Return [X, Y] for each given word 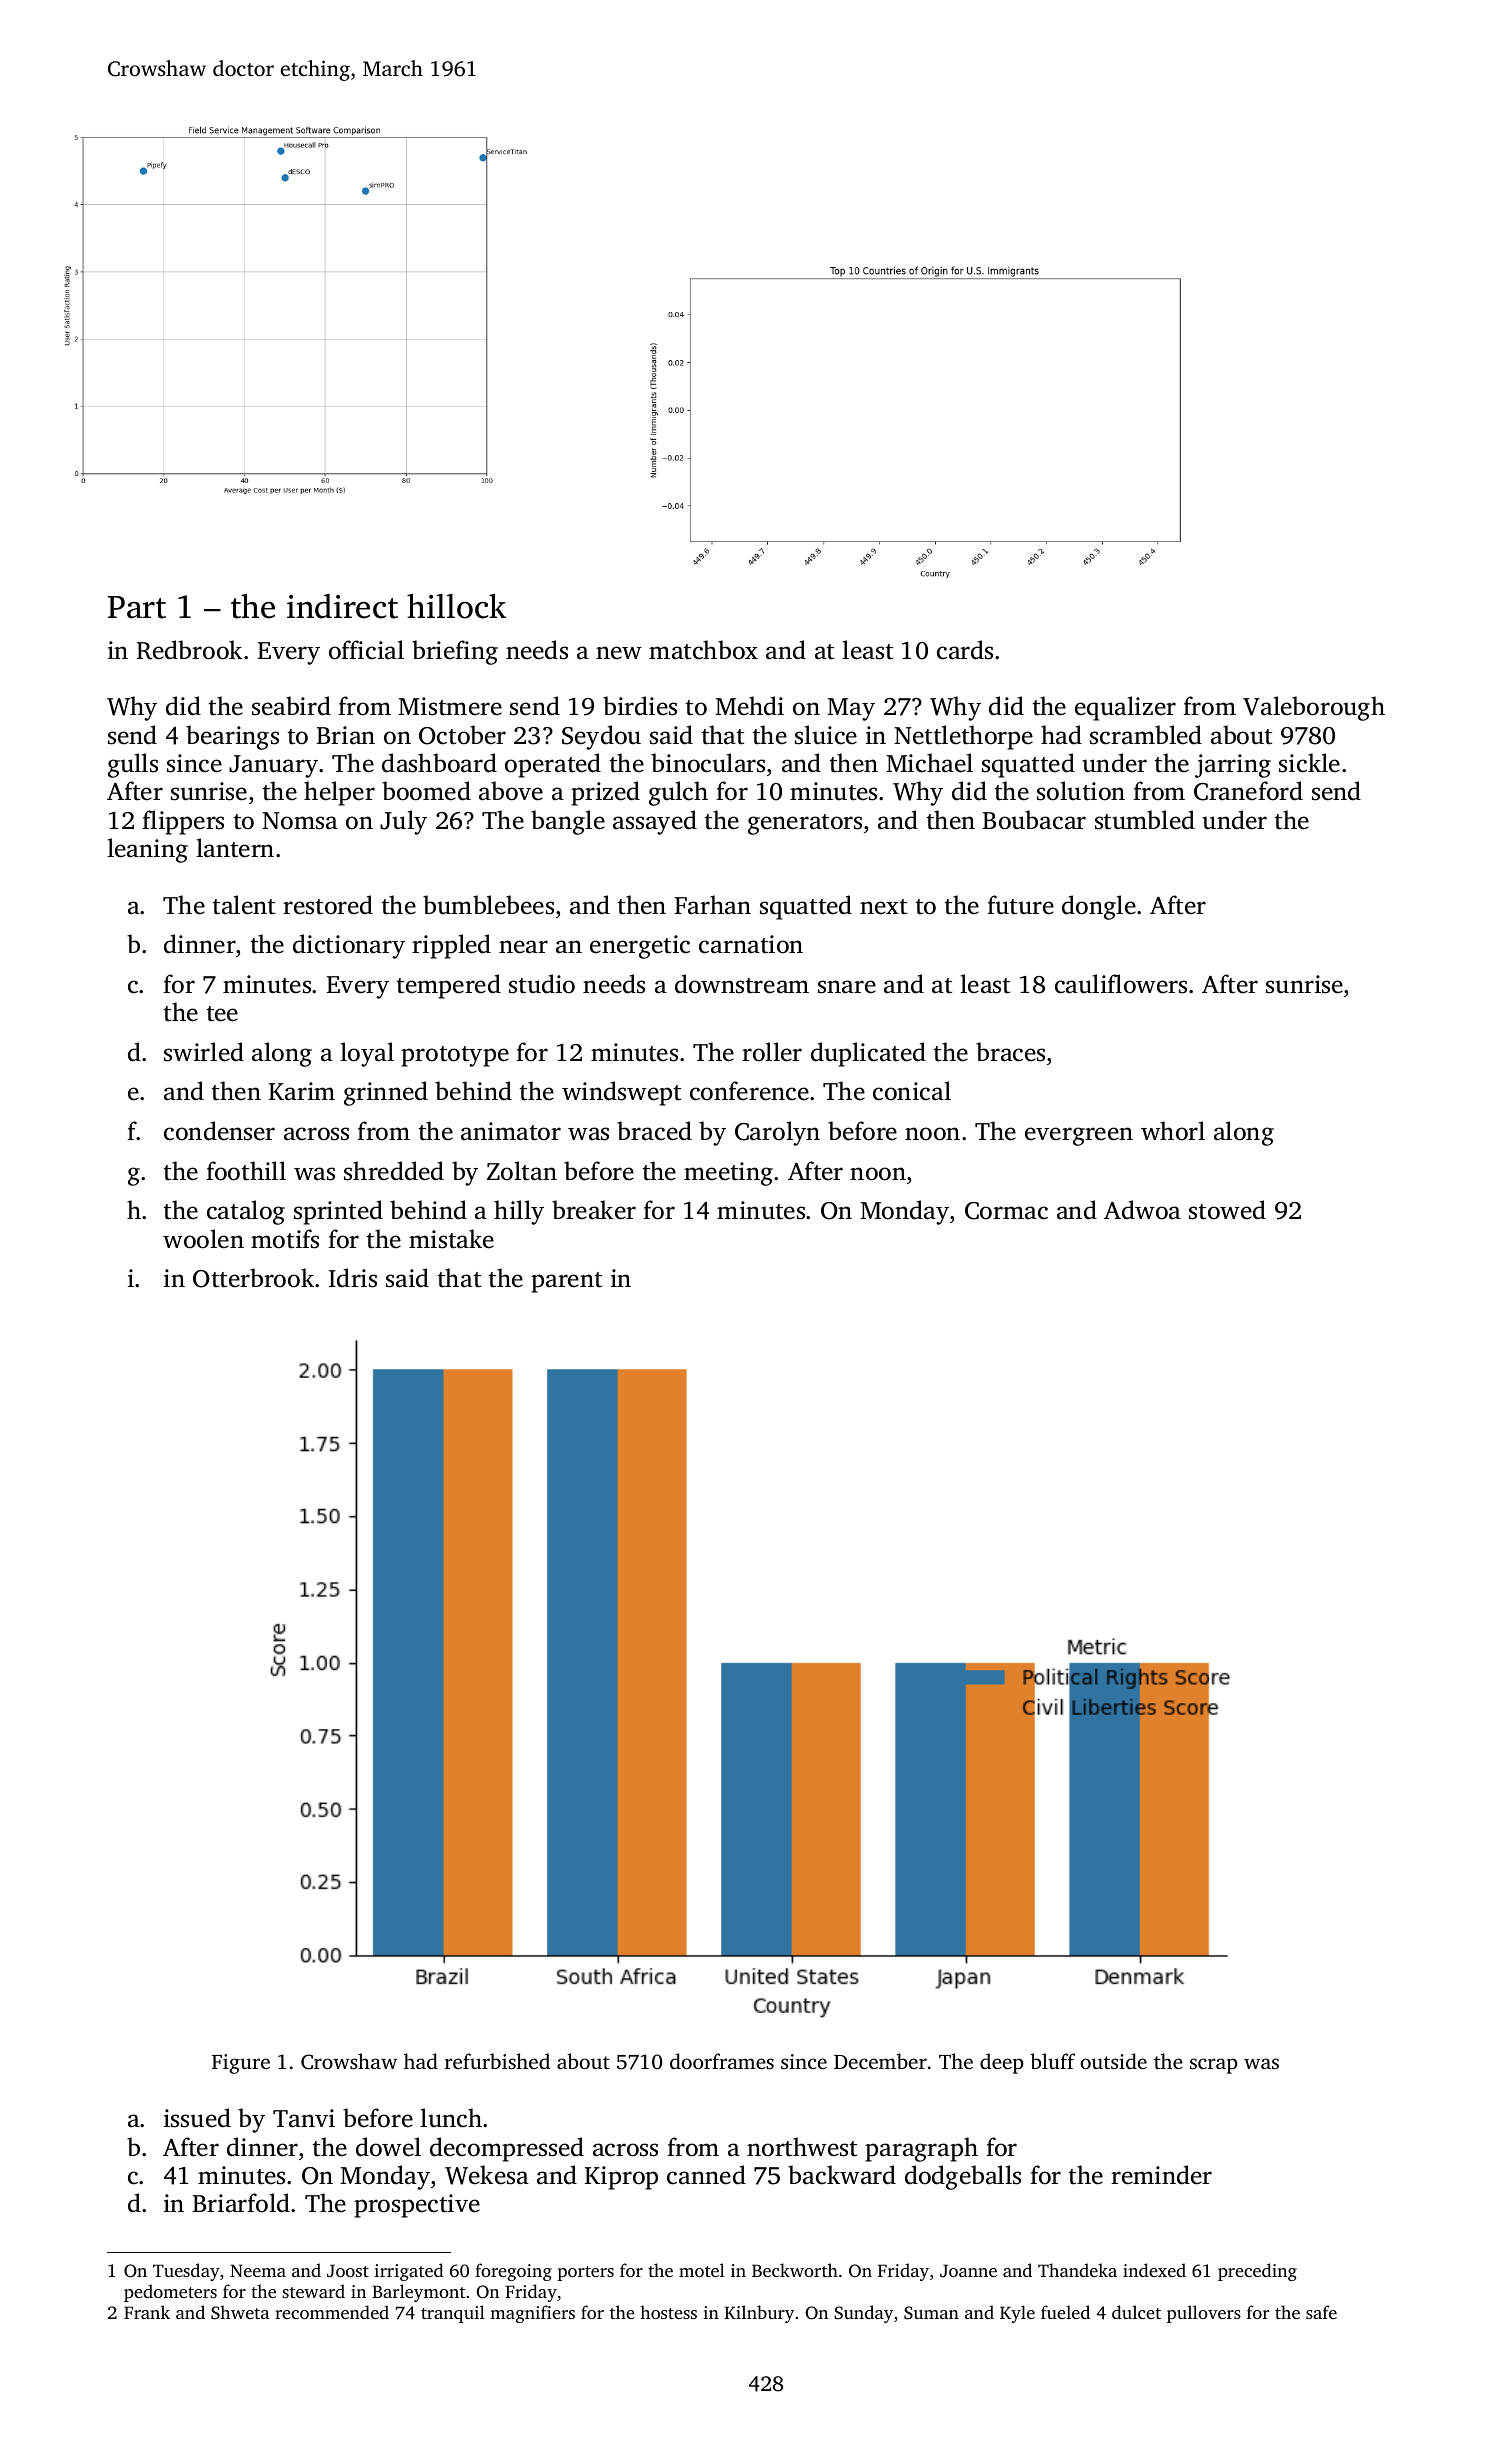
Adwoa [1142, 1210]
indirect [342, 606]
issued [197, 2118]
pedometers [170, 2293]
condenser [219, 1131]
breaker [594, 1210]
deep [1002, 2063]
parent [566, 1282]
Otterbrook [253, 1278]
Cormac [1006, 1211]
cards [965, 650]
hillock [456, 606]
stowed [1227, 1210]
